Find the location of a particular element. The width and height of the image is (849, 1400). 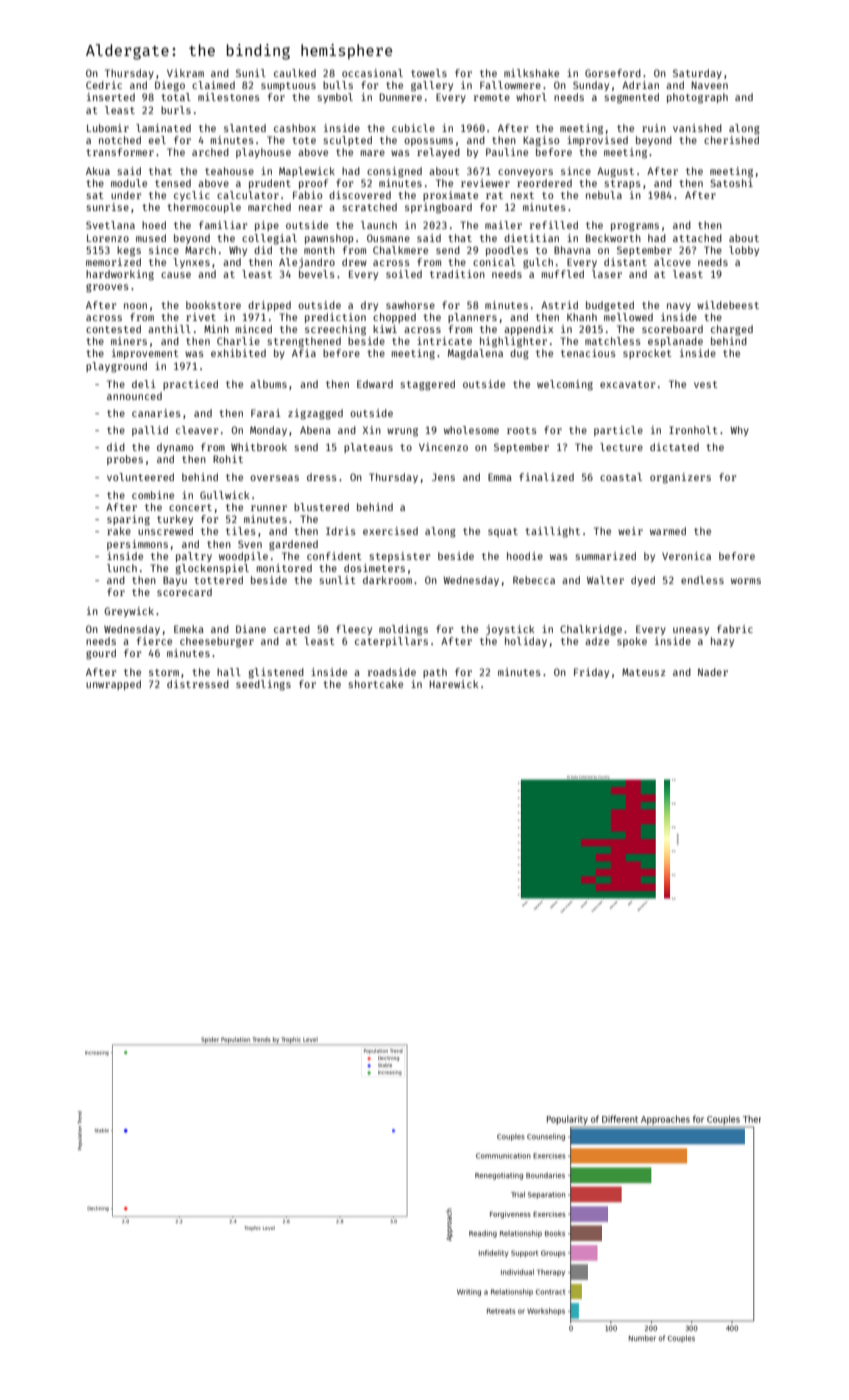

volunteered is located at coordinates (140, 477).
